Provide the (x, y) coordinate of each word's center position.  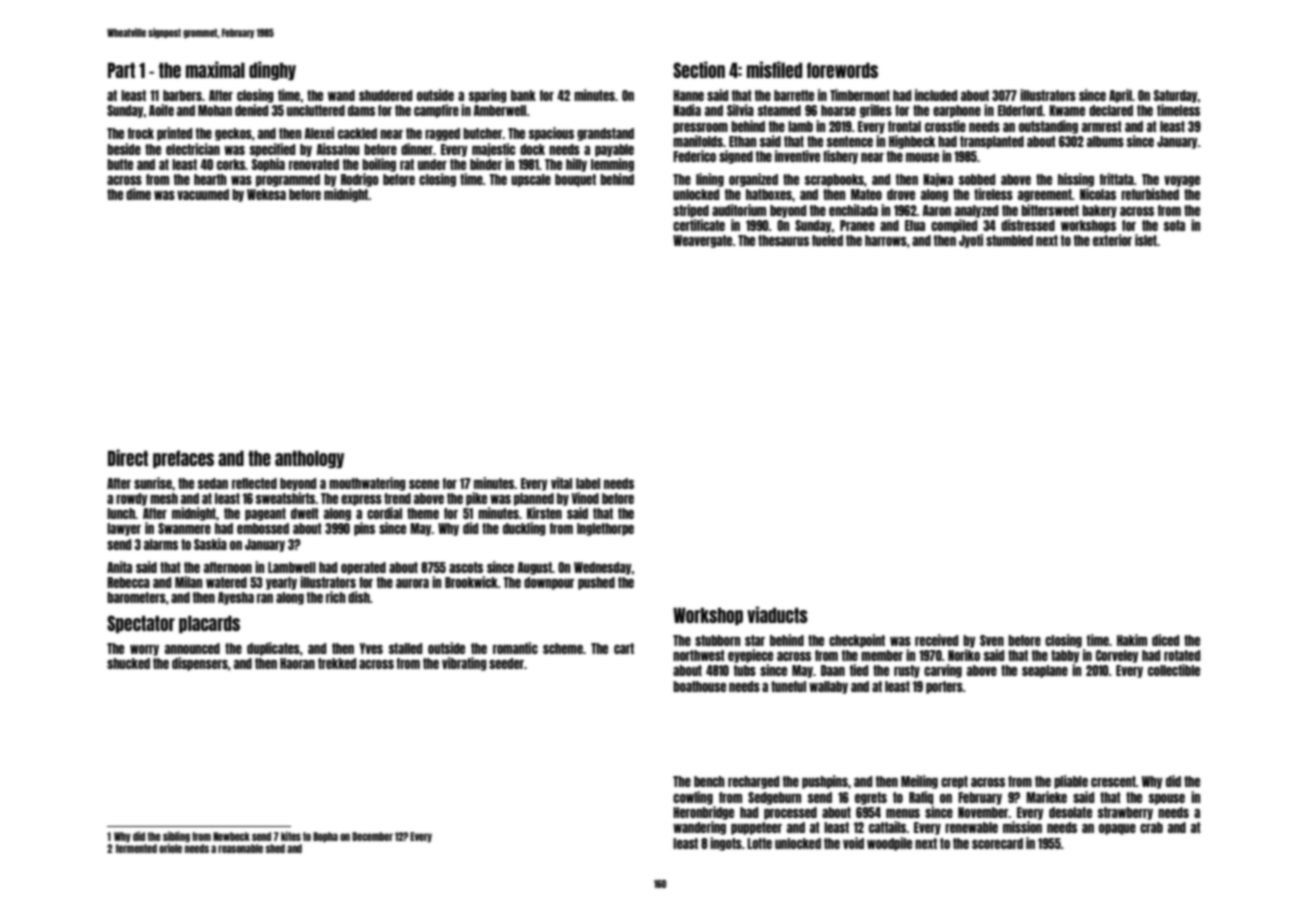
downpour (549, 583)
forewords (842, 70)
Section (699, 69)
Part (121, 70)
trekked (337, 663)
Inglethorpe (605, 529)
